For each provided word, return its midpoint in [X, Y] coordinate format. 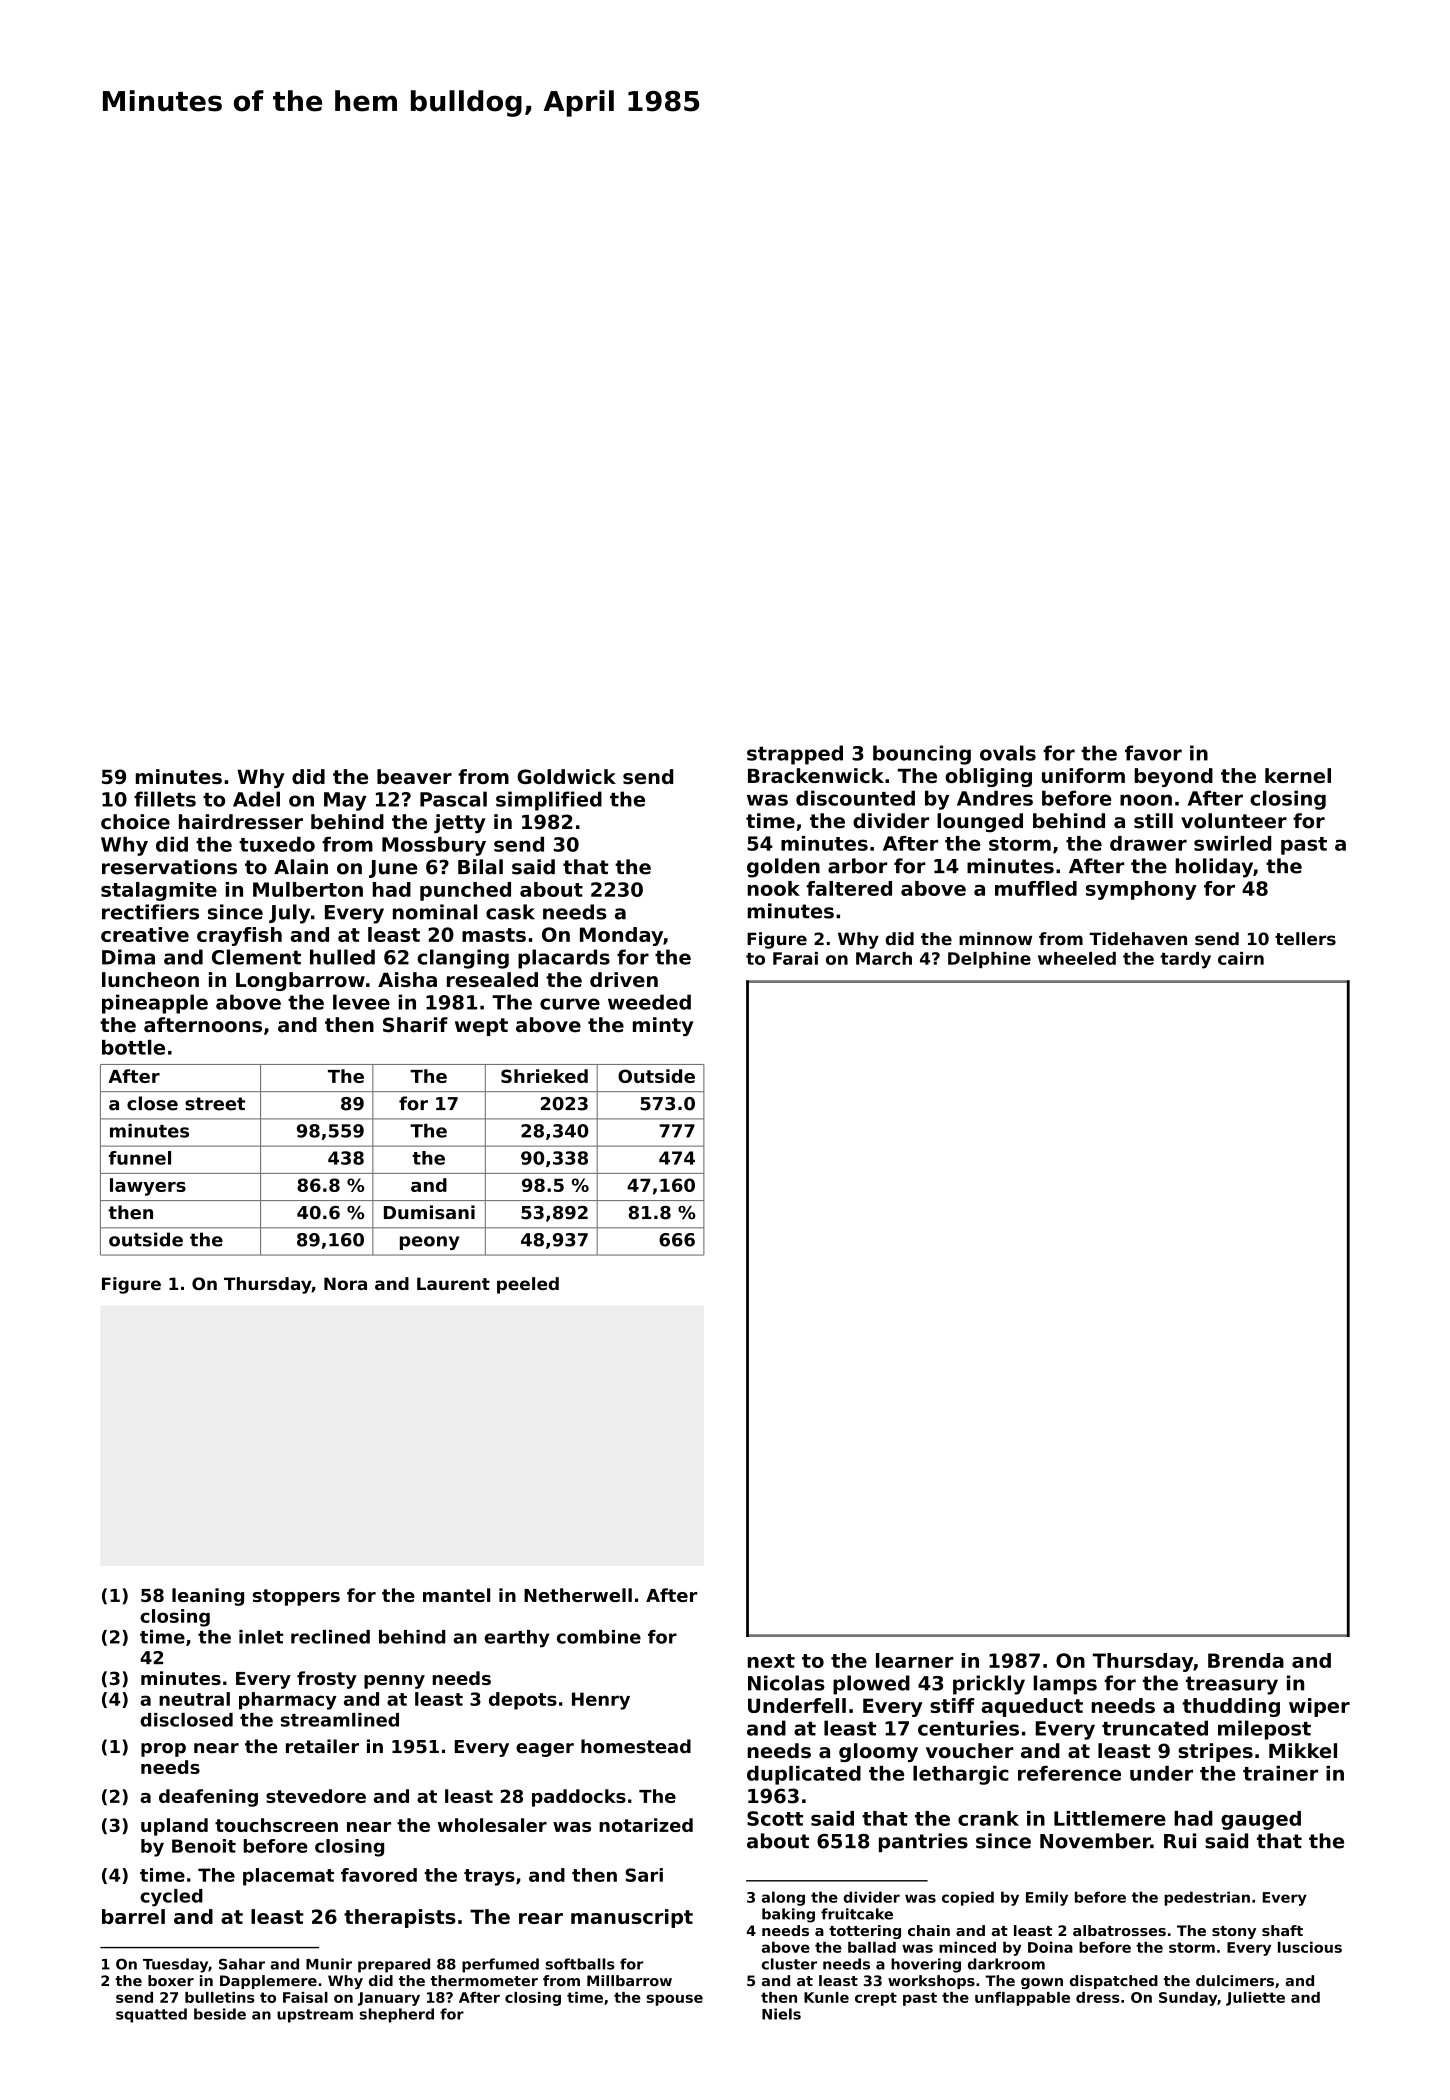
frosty [327, 1680]
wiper [1319, 1707]
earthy [516, 1639]
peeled [528, 1285]
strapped [795, 755]
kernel [1298, 775]
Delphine [989, 960]
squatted [151, 2015]
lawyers [148, 1187]
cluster [789, 1964]
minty [663, 1026]
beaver [414, 776]
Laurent [453, 1283]
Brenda [1246, 1660]
